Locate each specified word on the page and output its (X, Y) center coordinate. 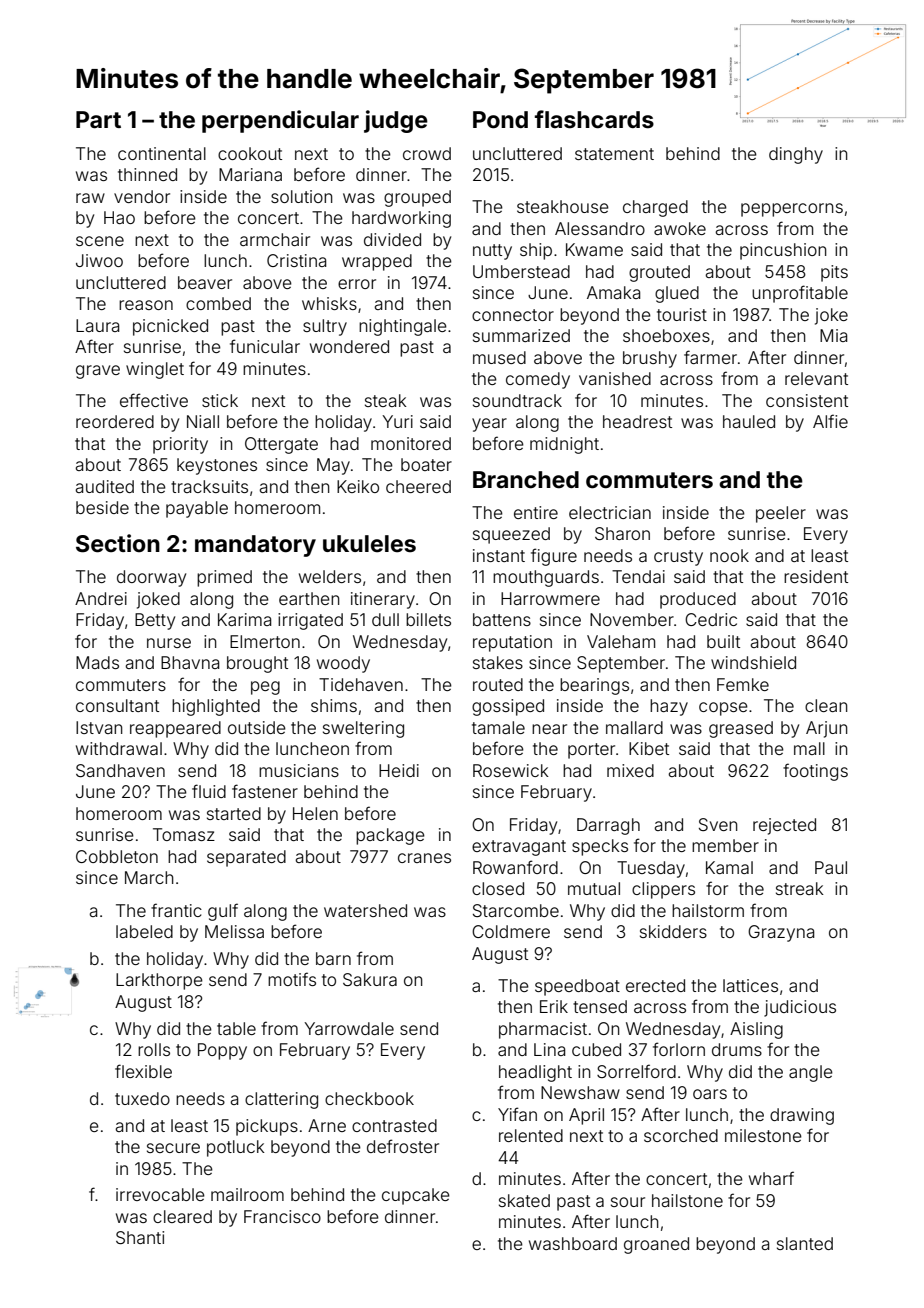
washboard (573, 1243)
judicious (800, 1008)
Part (98, 120)
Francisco (282, 1216)
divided (392, 239)
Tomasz (184, 834)
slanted (805, 1243)
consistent (807, 400)
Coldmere (511, 931)
